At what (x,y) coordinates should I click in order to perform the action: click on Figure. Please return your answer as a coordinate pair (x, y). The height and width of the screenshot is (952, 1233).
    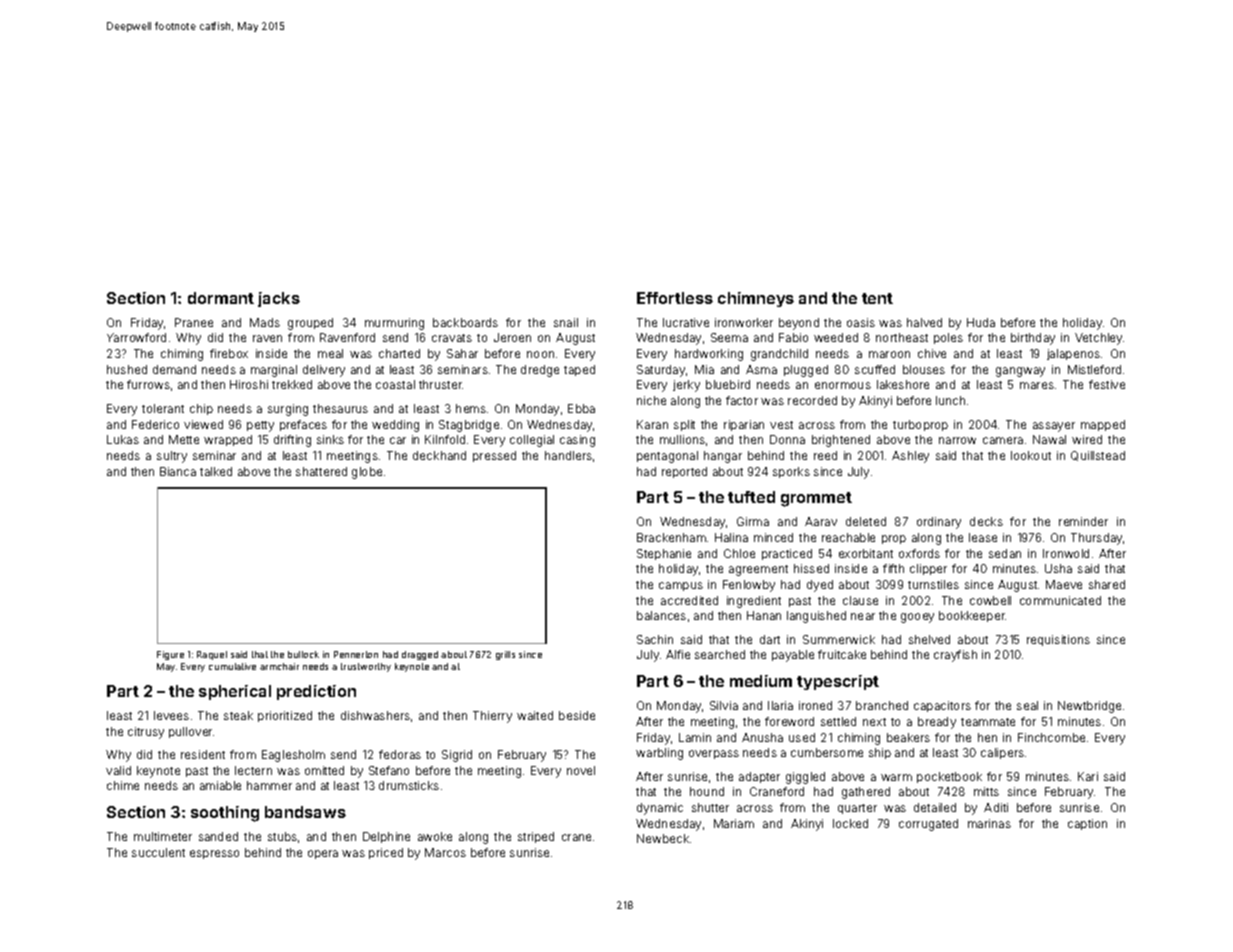
    Looking at the image, I should click on (170, 655).
